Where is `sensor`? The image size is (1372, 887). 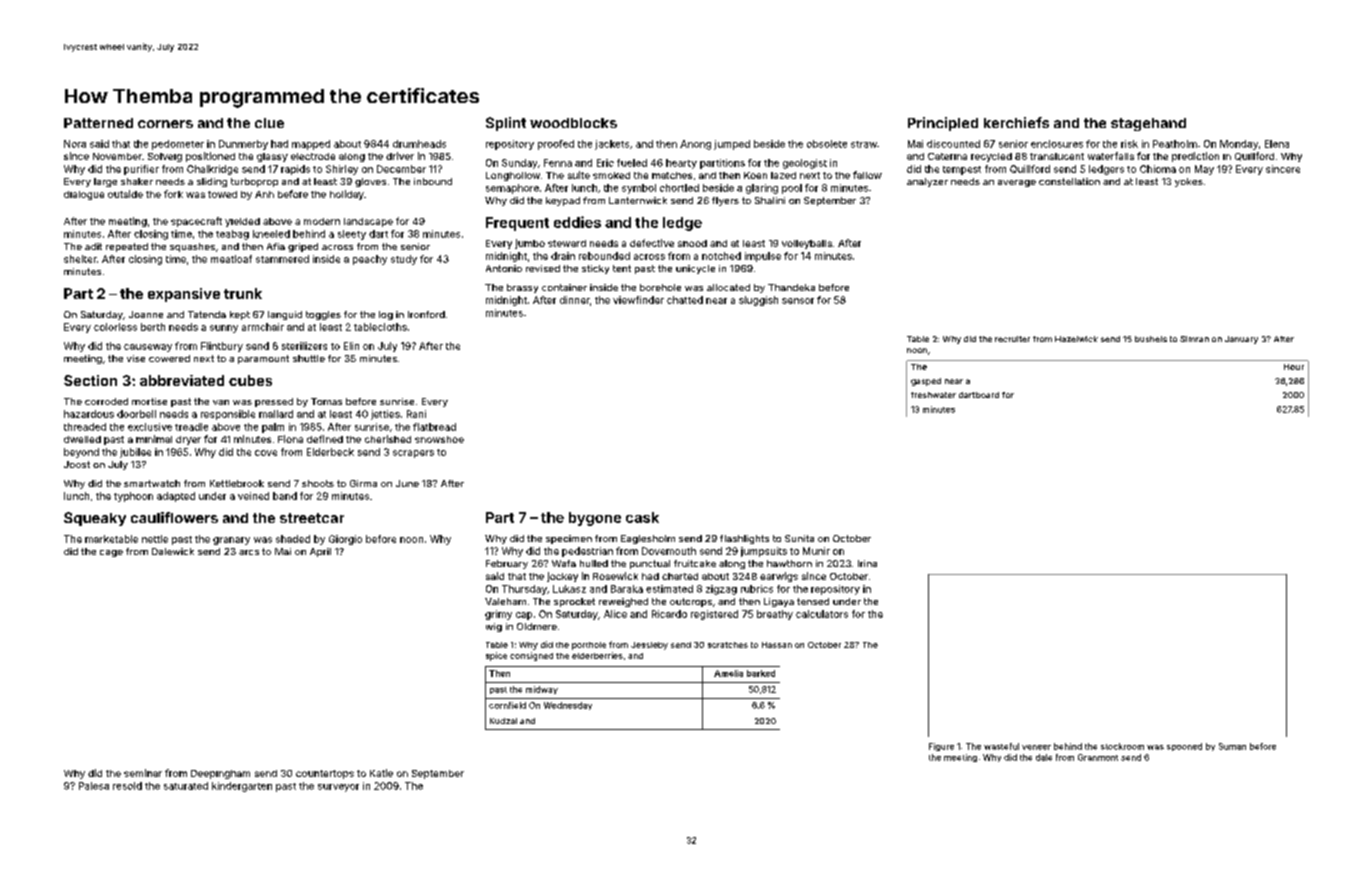
sensor is located at coordinates (798, 301).
